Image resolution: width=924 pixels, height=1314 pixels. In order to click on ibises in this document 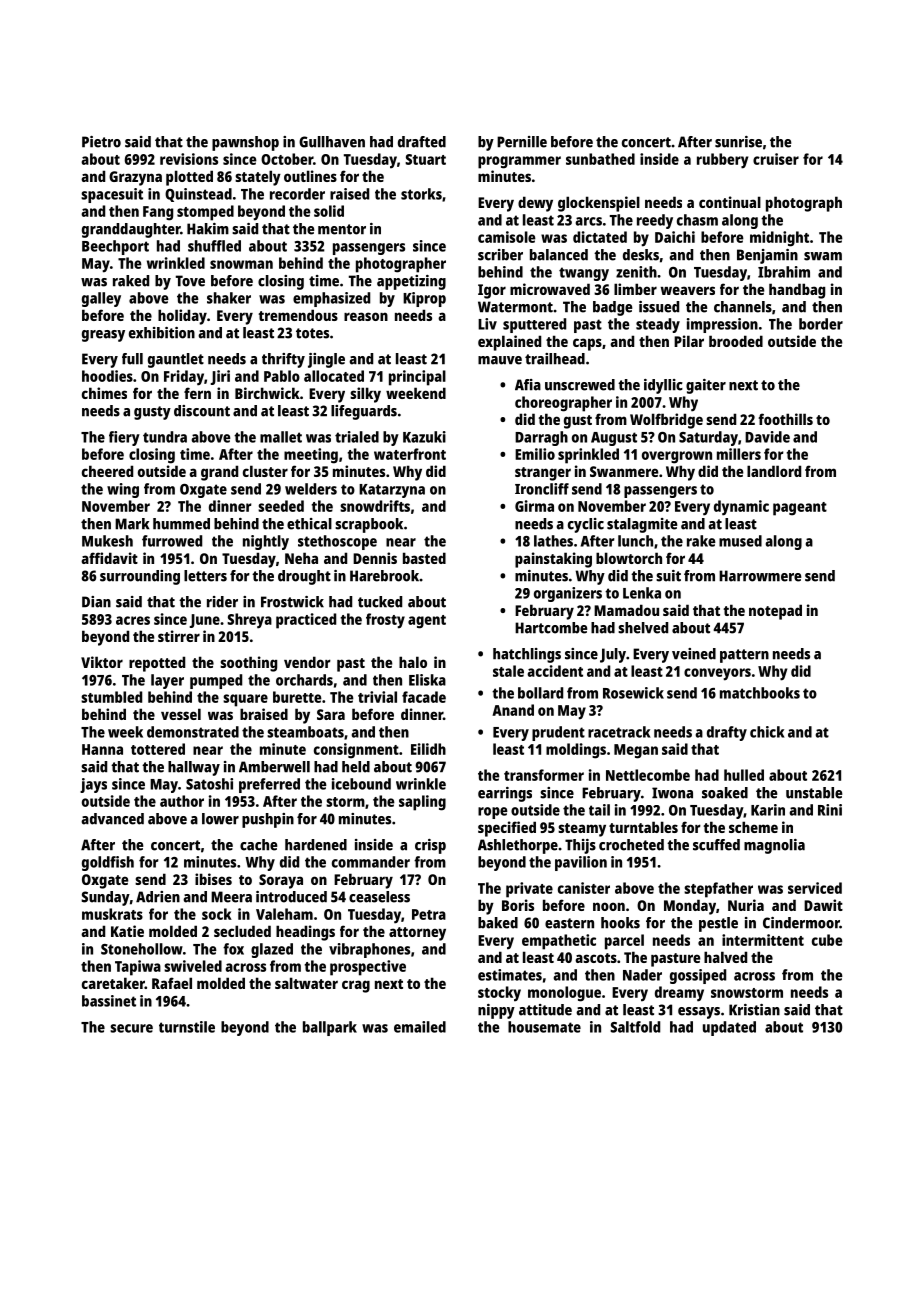, I will do `click(213, 879)`.
